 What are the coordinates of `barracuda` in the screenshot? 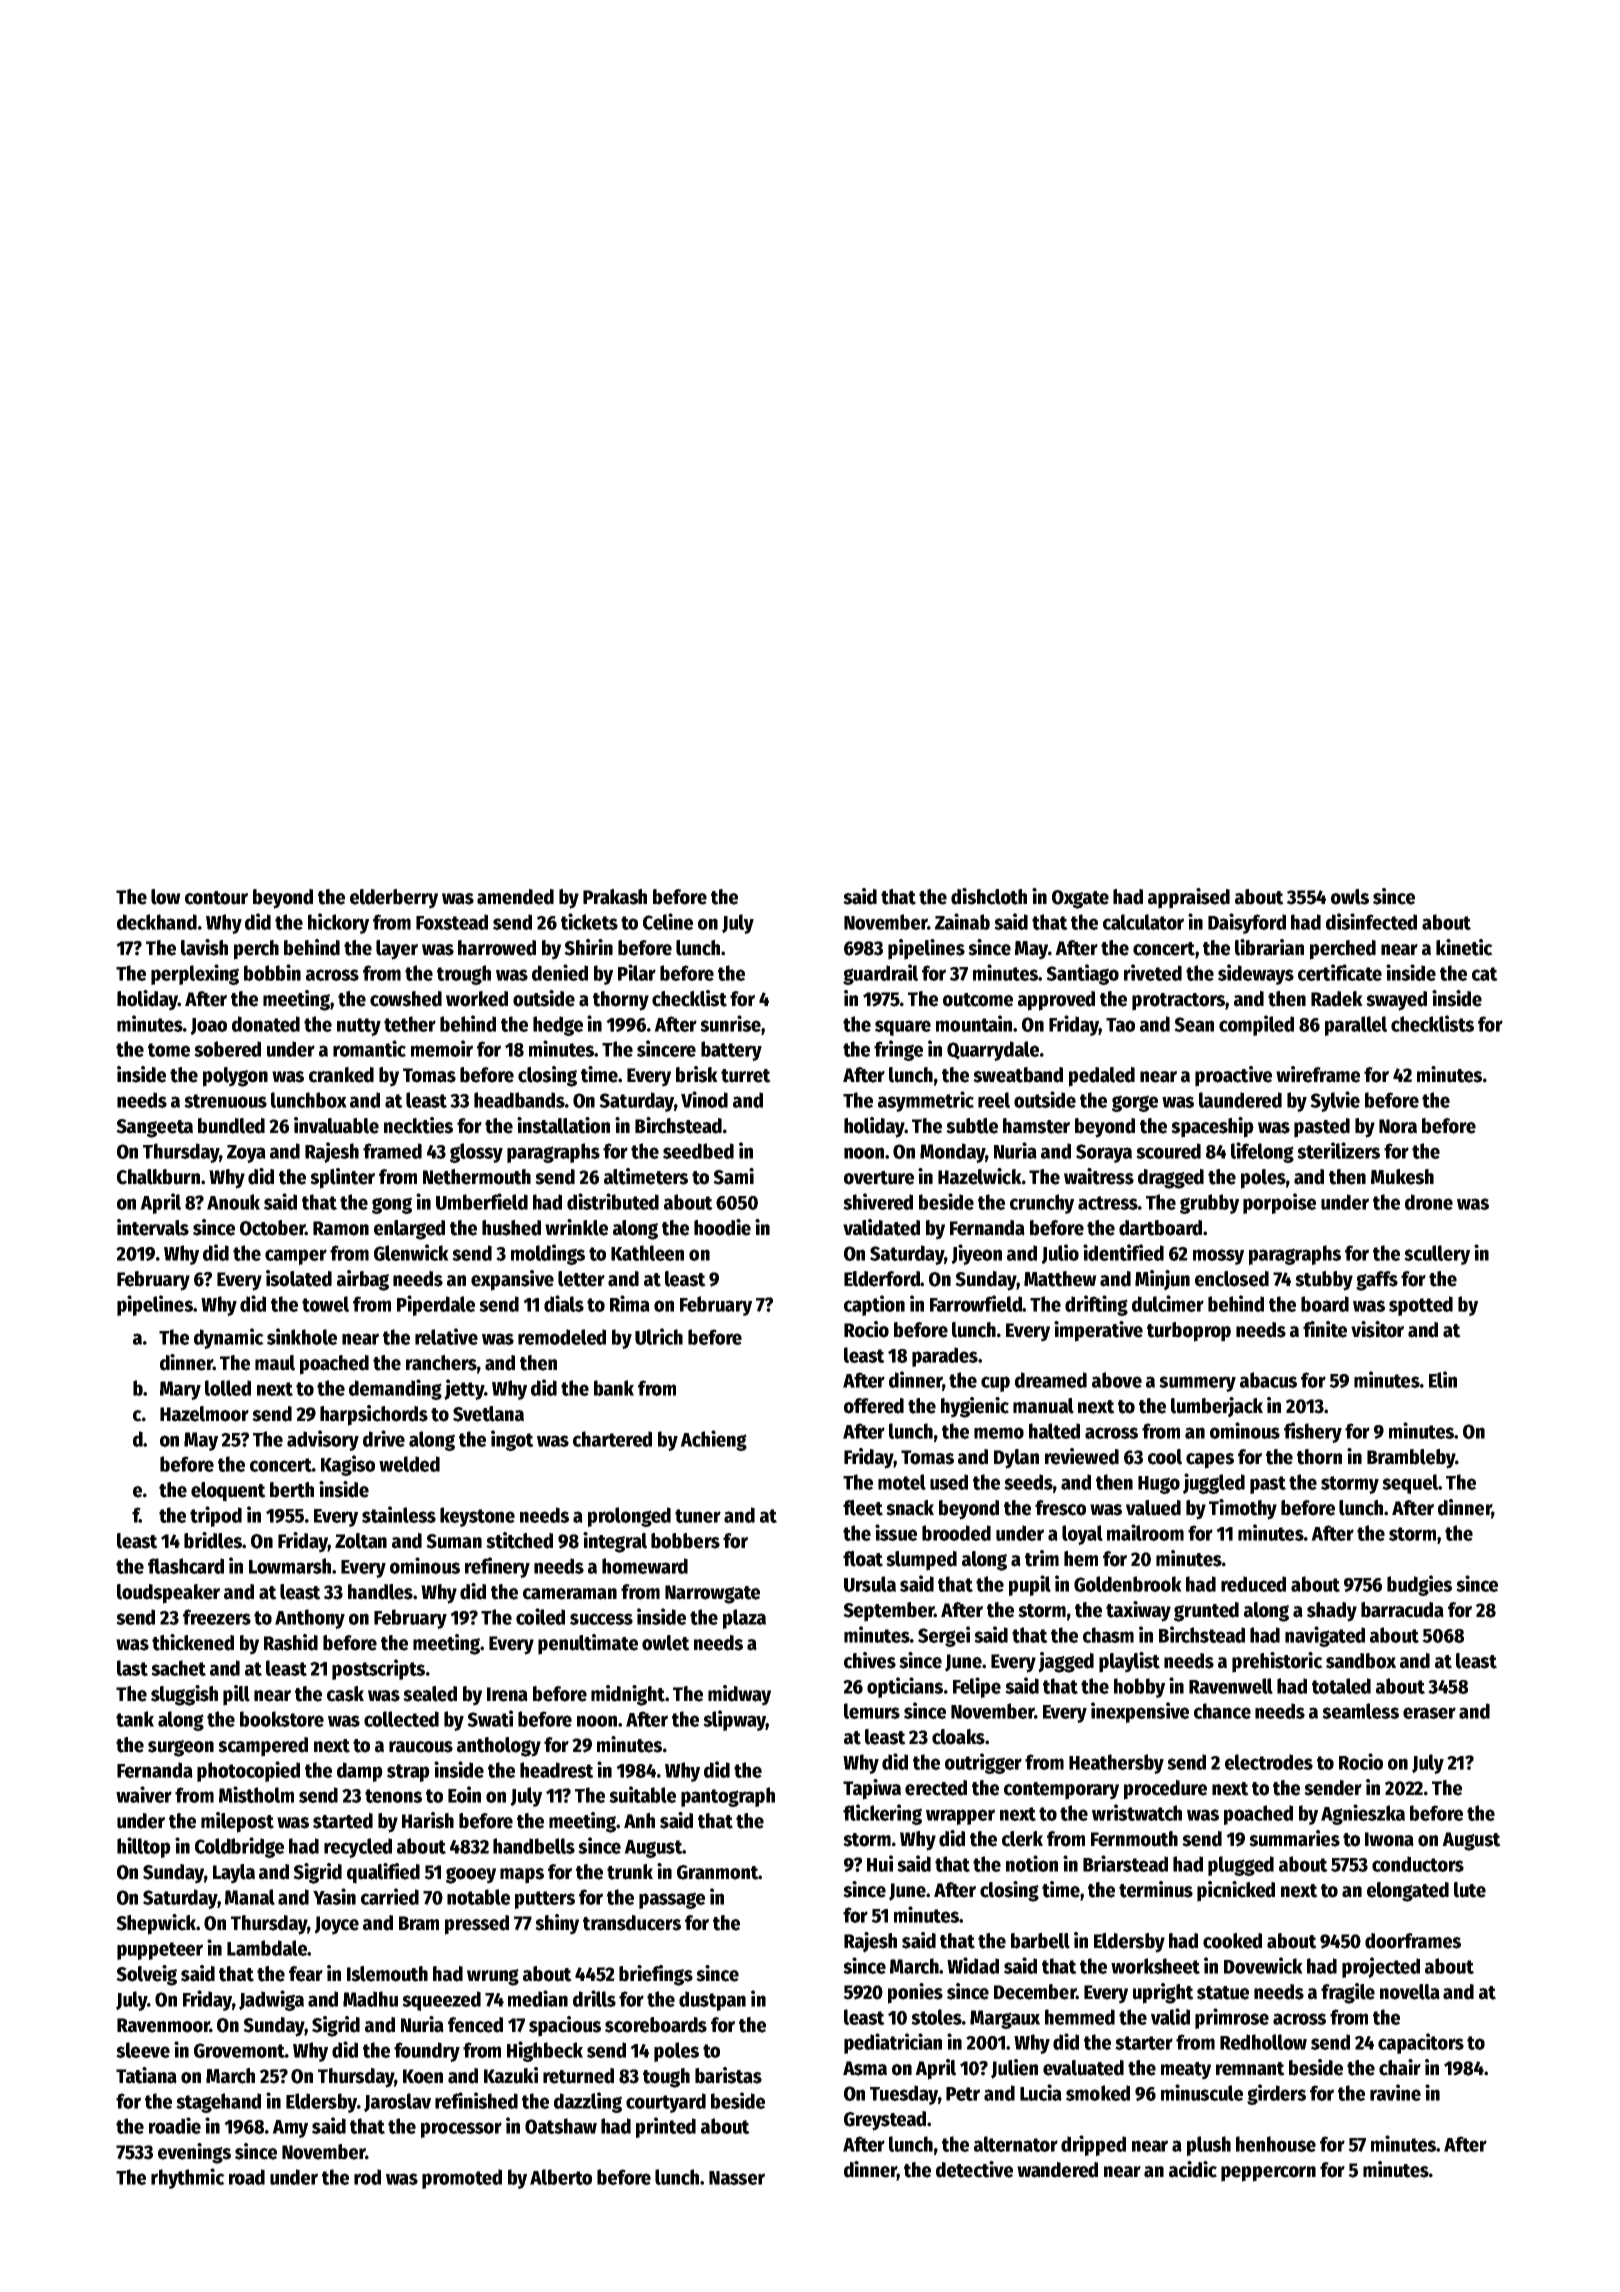 It's located at (1402, 1610).
